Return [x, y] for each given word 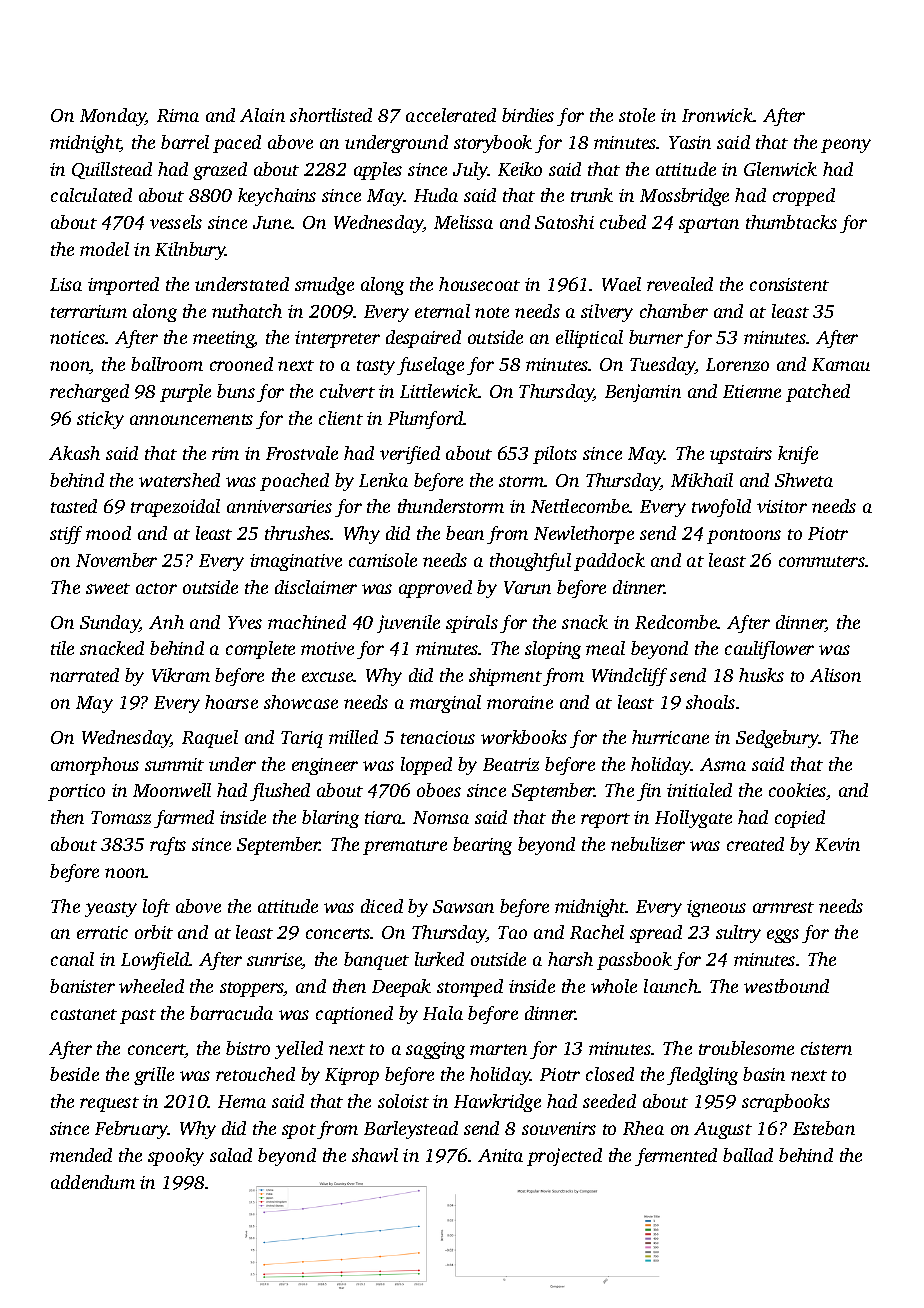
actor [156, 588]
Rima [178, 115]
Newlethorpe [584, 535]
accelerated [451, 115]
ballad [748, 1155]
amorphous [95, 766]
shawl [375, 1155]
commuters [822, 561]
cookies [797, 790]
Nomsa [441, 817]
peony [846, 146]
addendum [93, 1182]
